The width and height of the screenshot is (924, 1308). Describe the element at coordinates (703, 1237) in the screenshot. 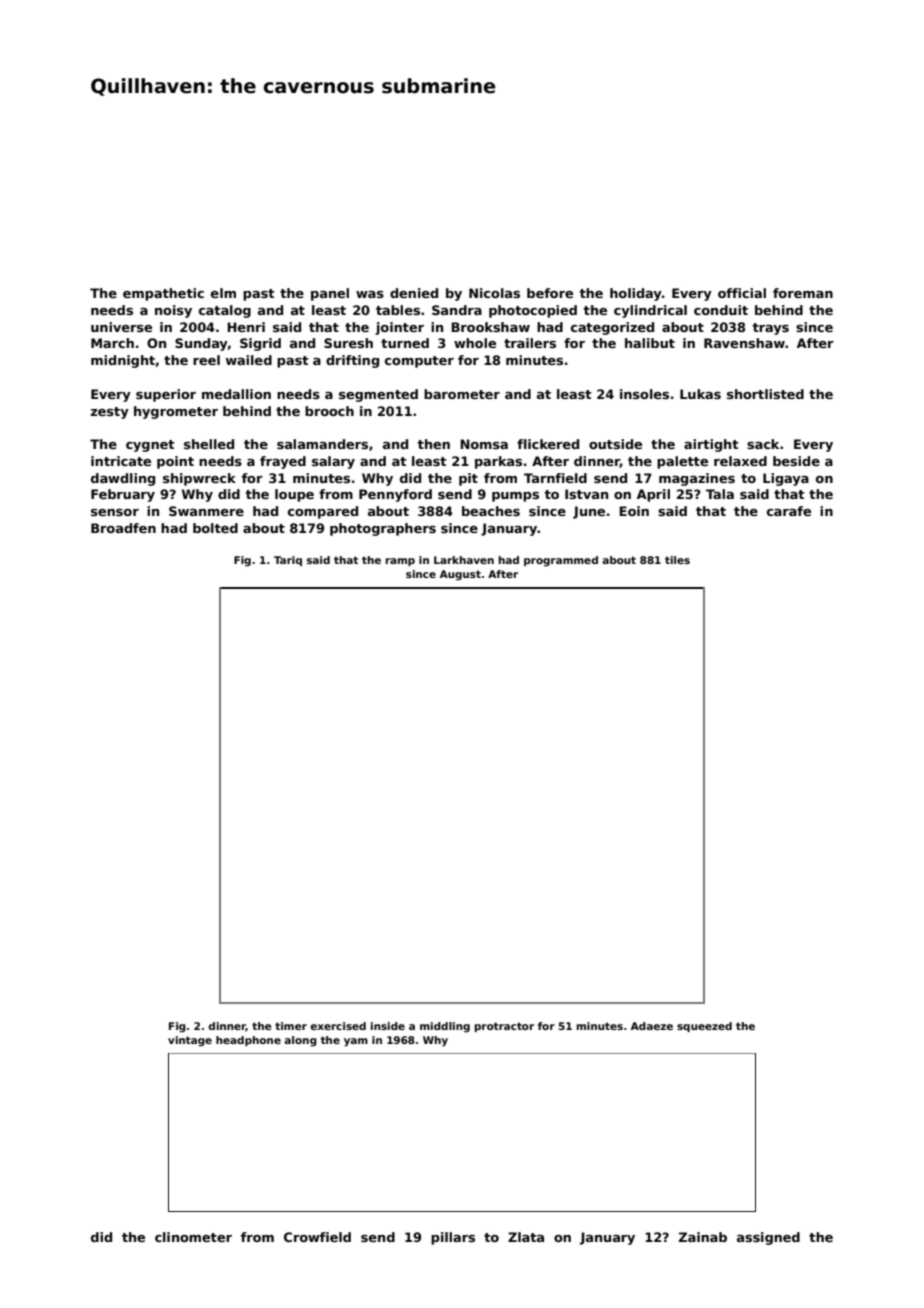

I see `Zainab` at that location.
